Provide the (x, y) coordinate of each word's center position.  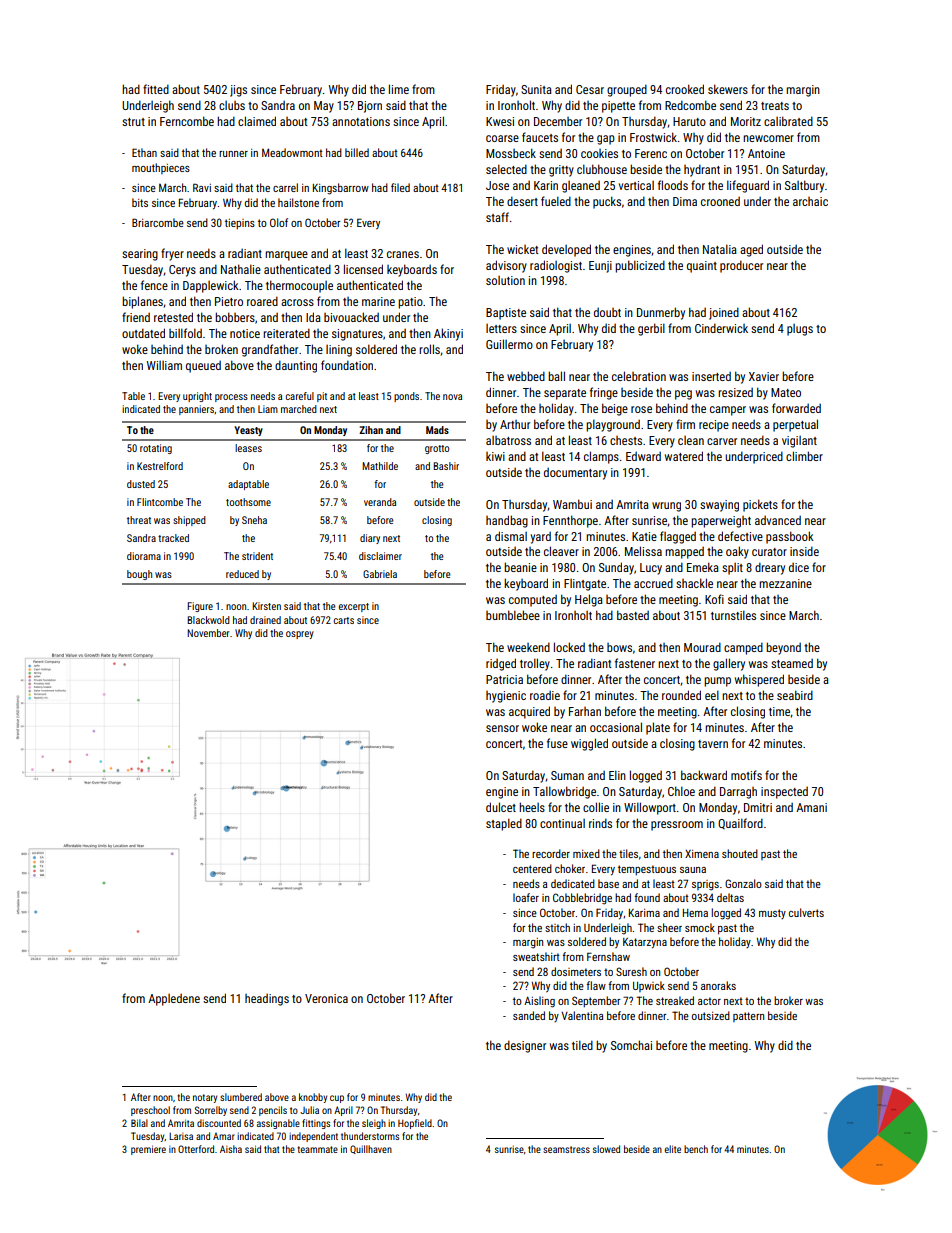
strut (133, 122)
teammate (317, 1149)
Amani (811, 807)
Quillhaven (371, 1149)
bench (696, 1149)
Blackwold (208, 620)
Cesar (590, 89)
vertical (636, 185)
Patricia (504, 679)
